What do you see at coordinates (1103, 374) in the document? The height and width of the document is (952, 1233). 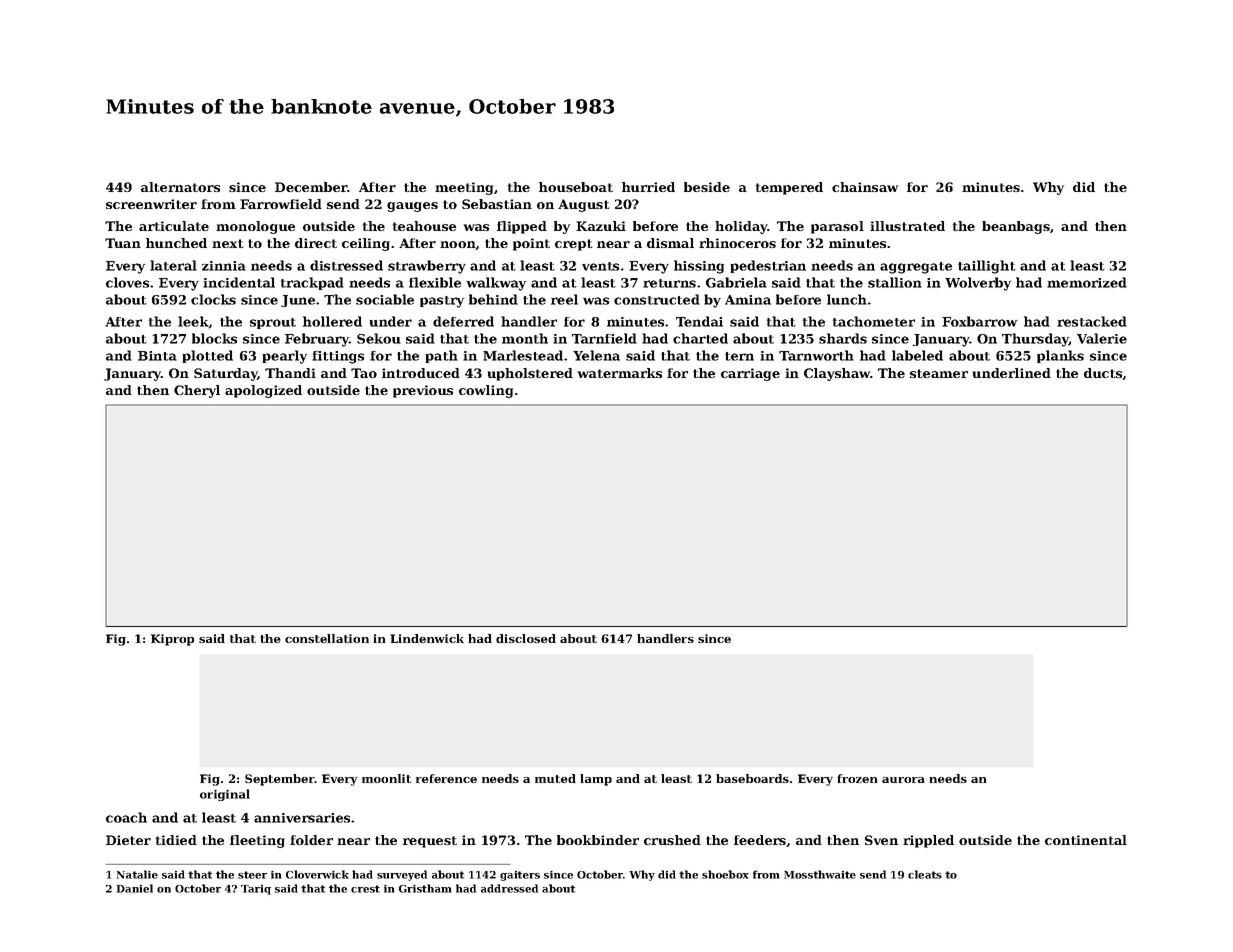 I see `ducts` at bounding box center [1103, 374].
